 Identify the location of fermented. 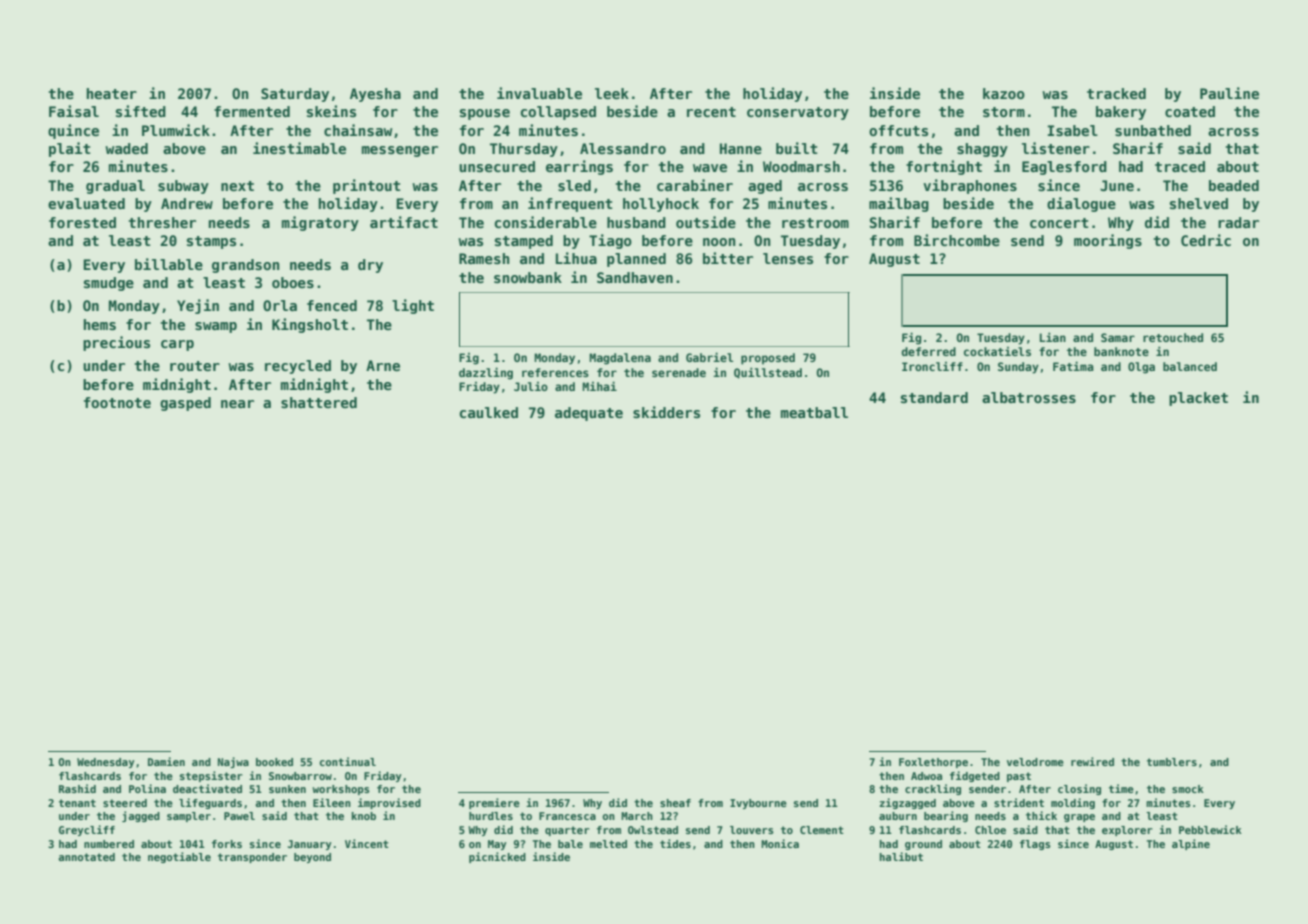
(252, 111).
